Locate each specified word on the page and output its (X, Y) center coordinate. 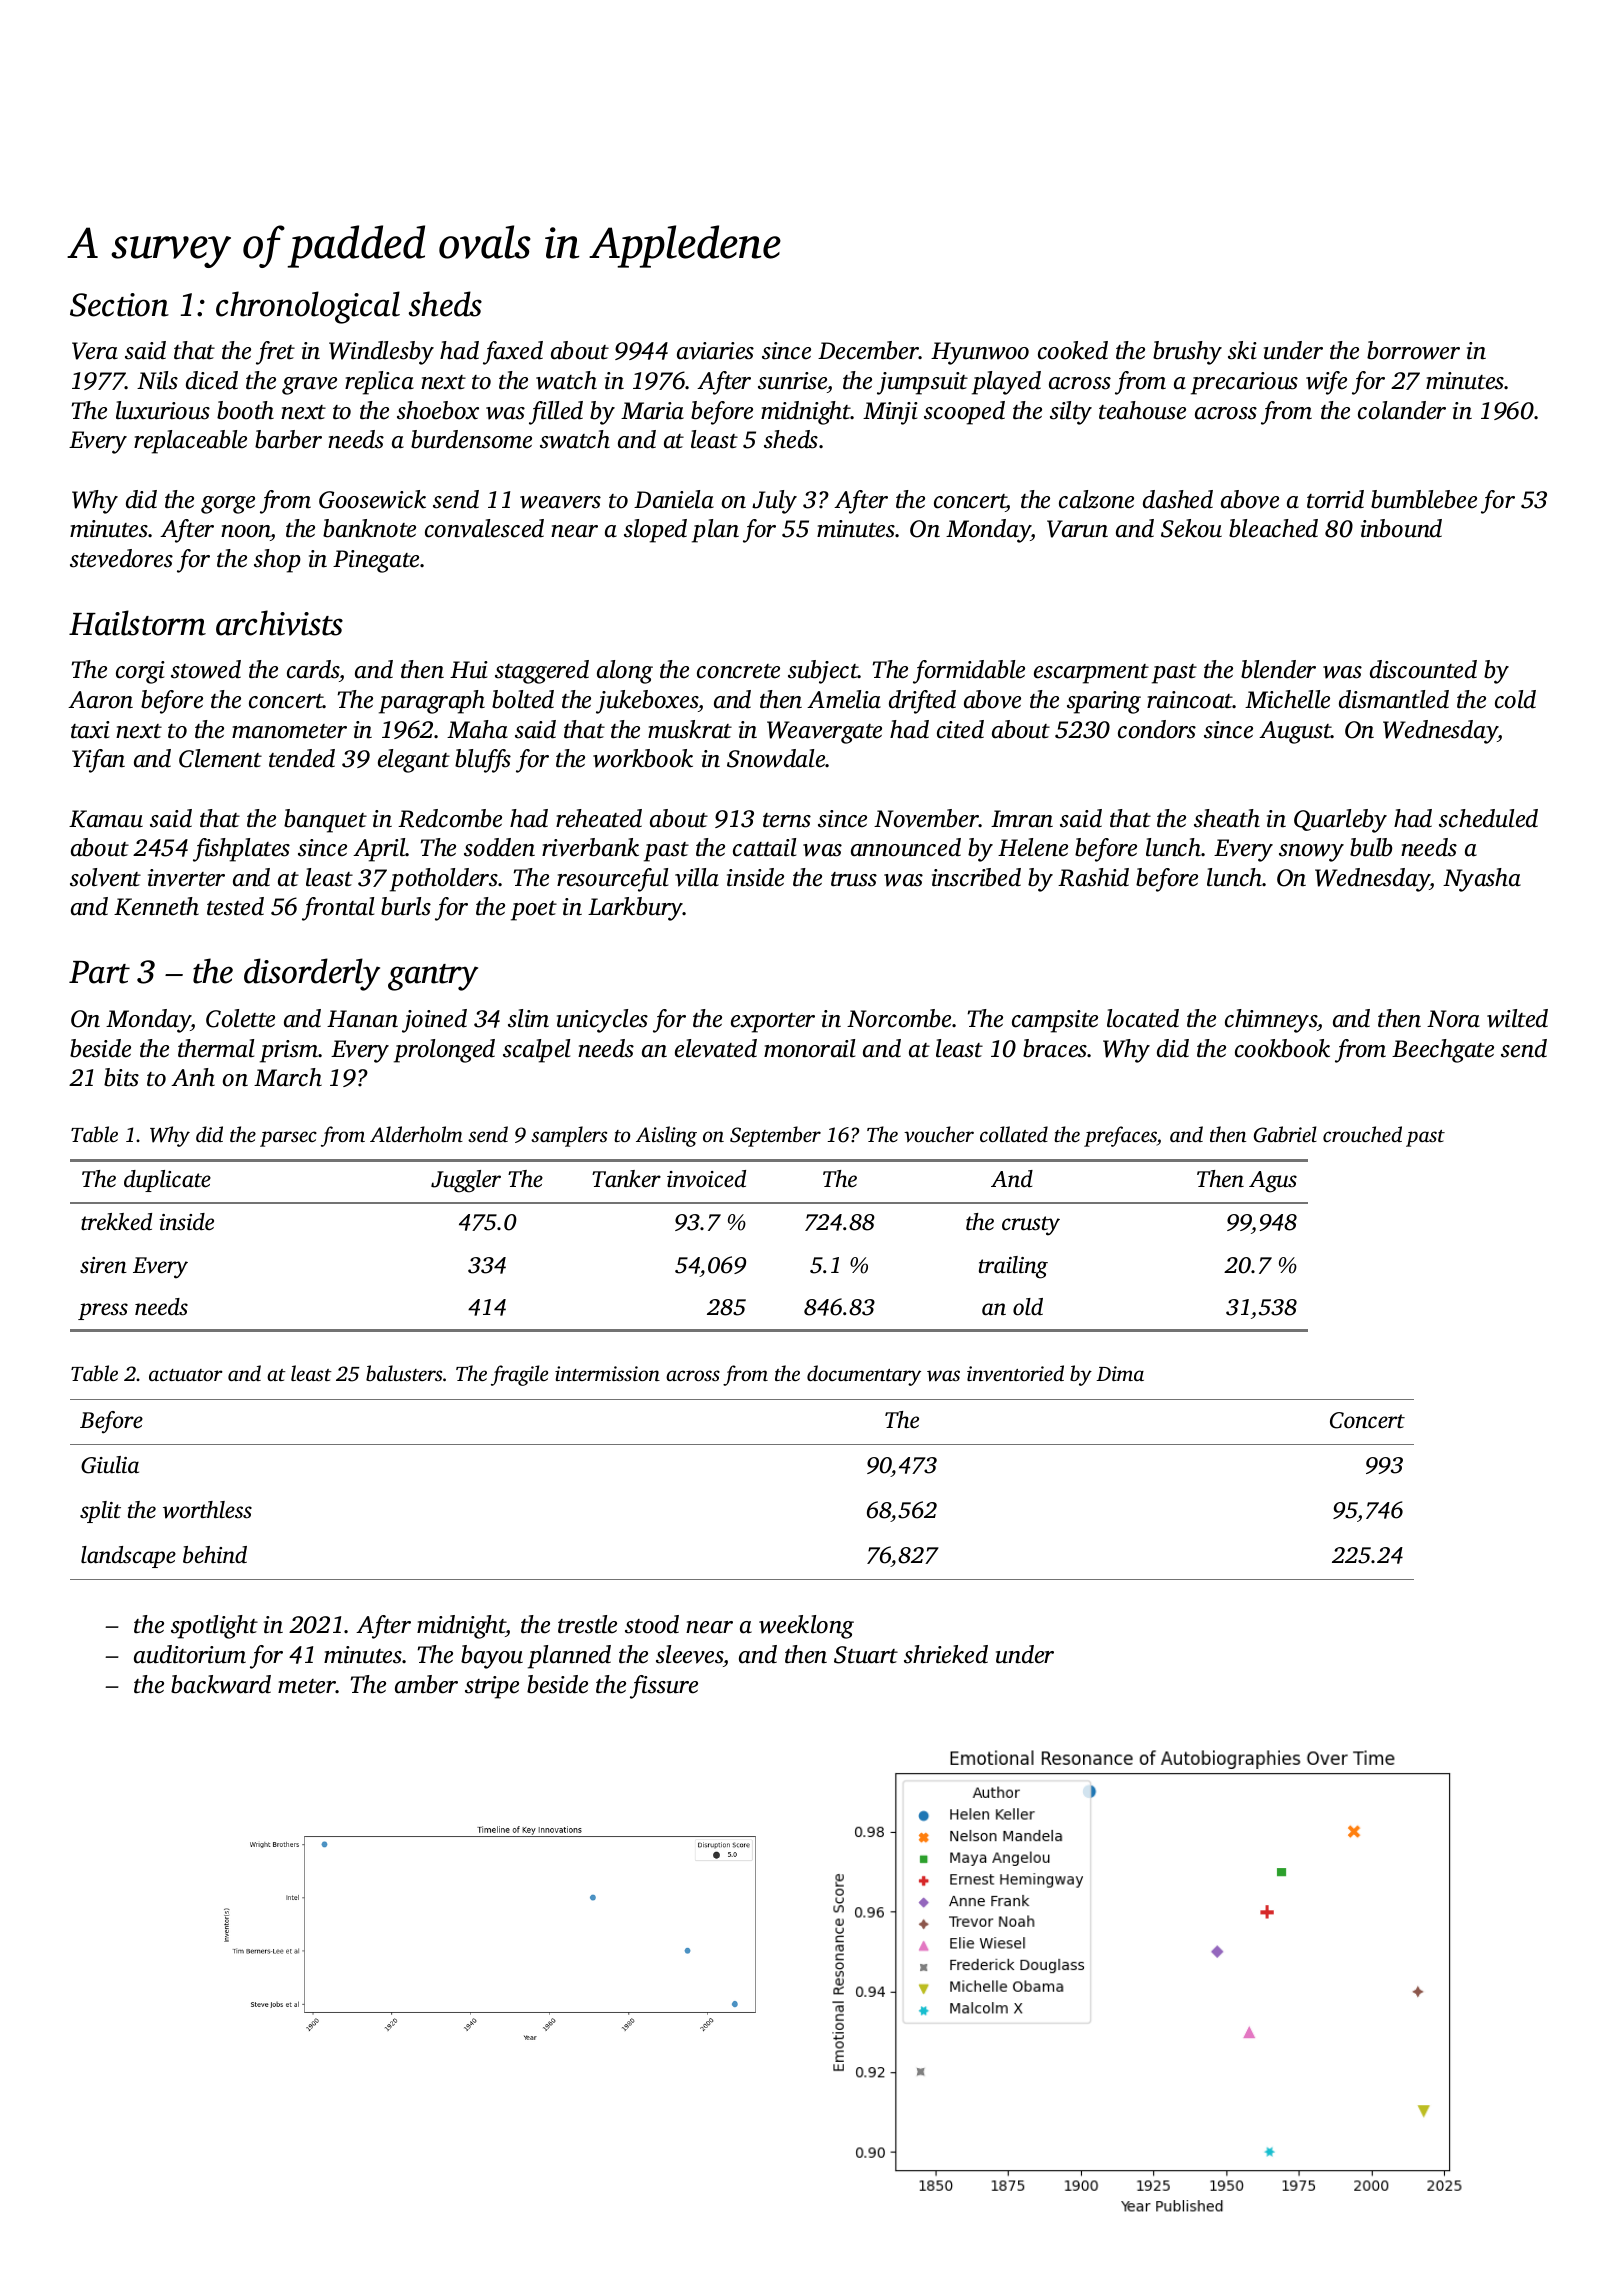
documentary (864, 1375)
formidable (969, 672)
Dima (1120, 1373)
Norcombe (899, 1018)
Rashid (1093, 877)
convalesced (484, 528)
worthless (207, 1510)
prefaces (1120, 1136)
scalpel (536, 1051)
